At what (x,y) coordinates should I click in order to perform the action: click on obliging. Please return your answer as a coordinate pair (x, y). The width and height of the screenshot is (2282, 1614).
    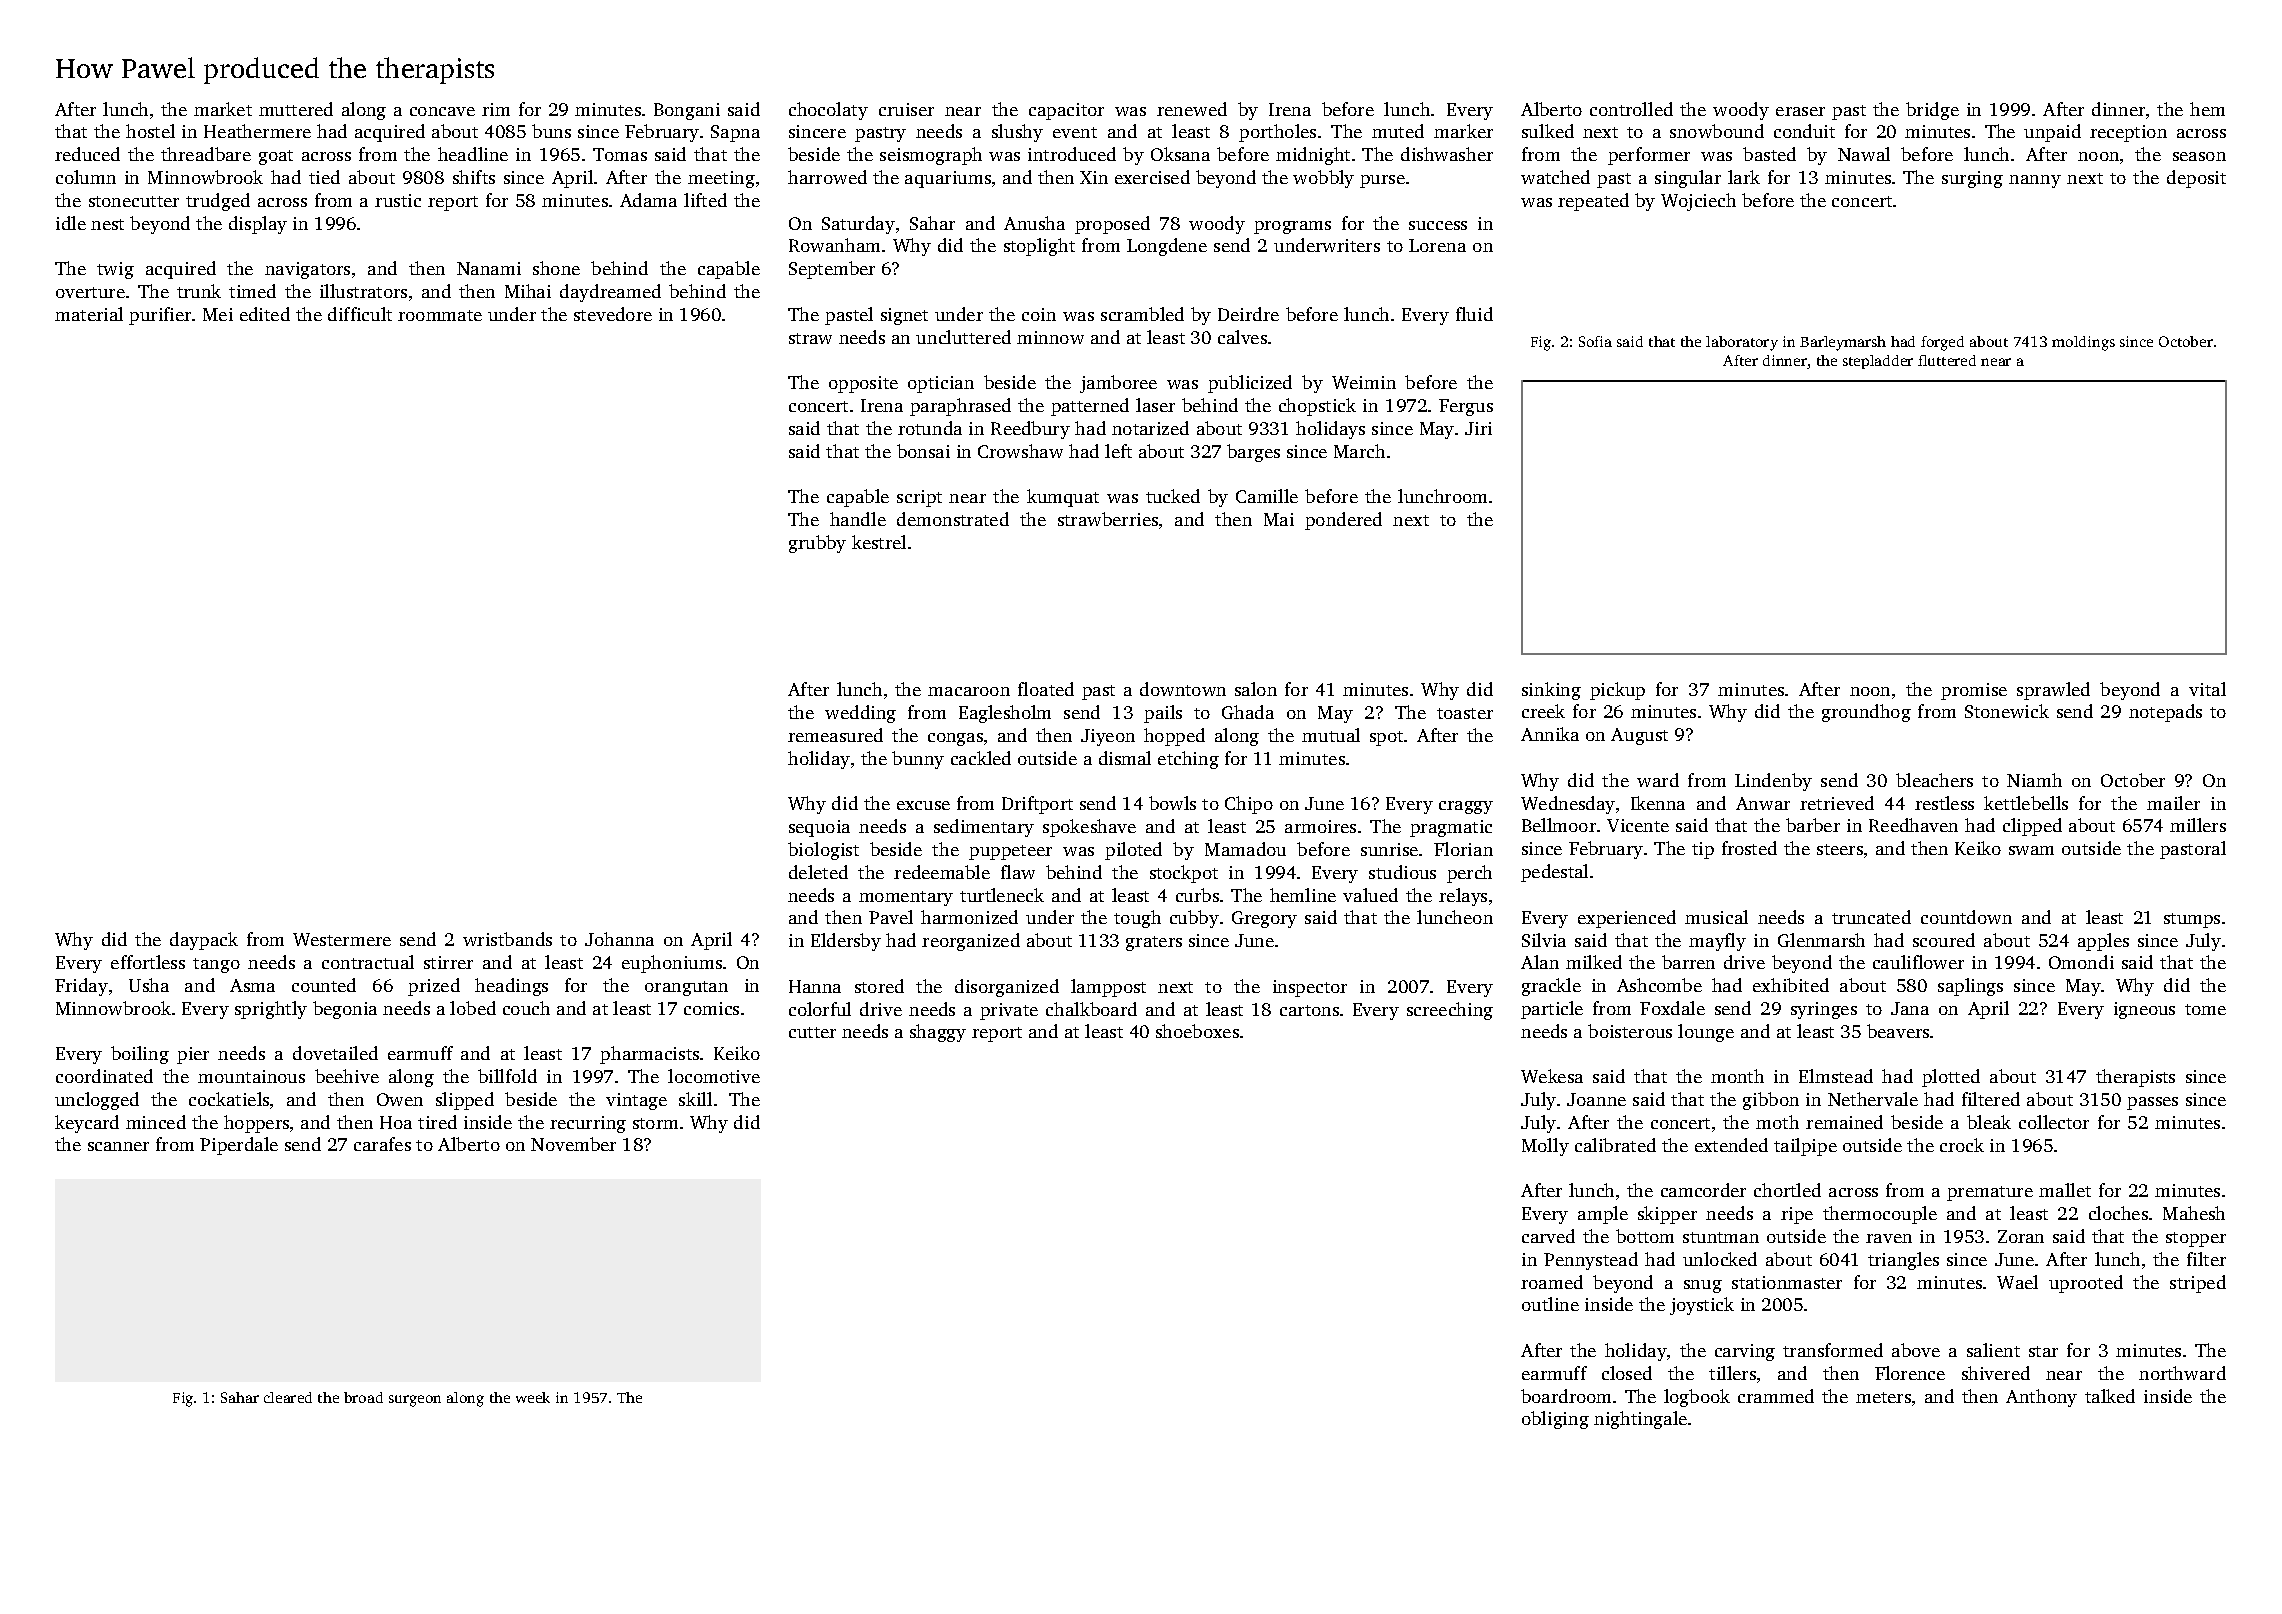
    Looking at the image, I should click on (1555, 1420).
